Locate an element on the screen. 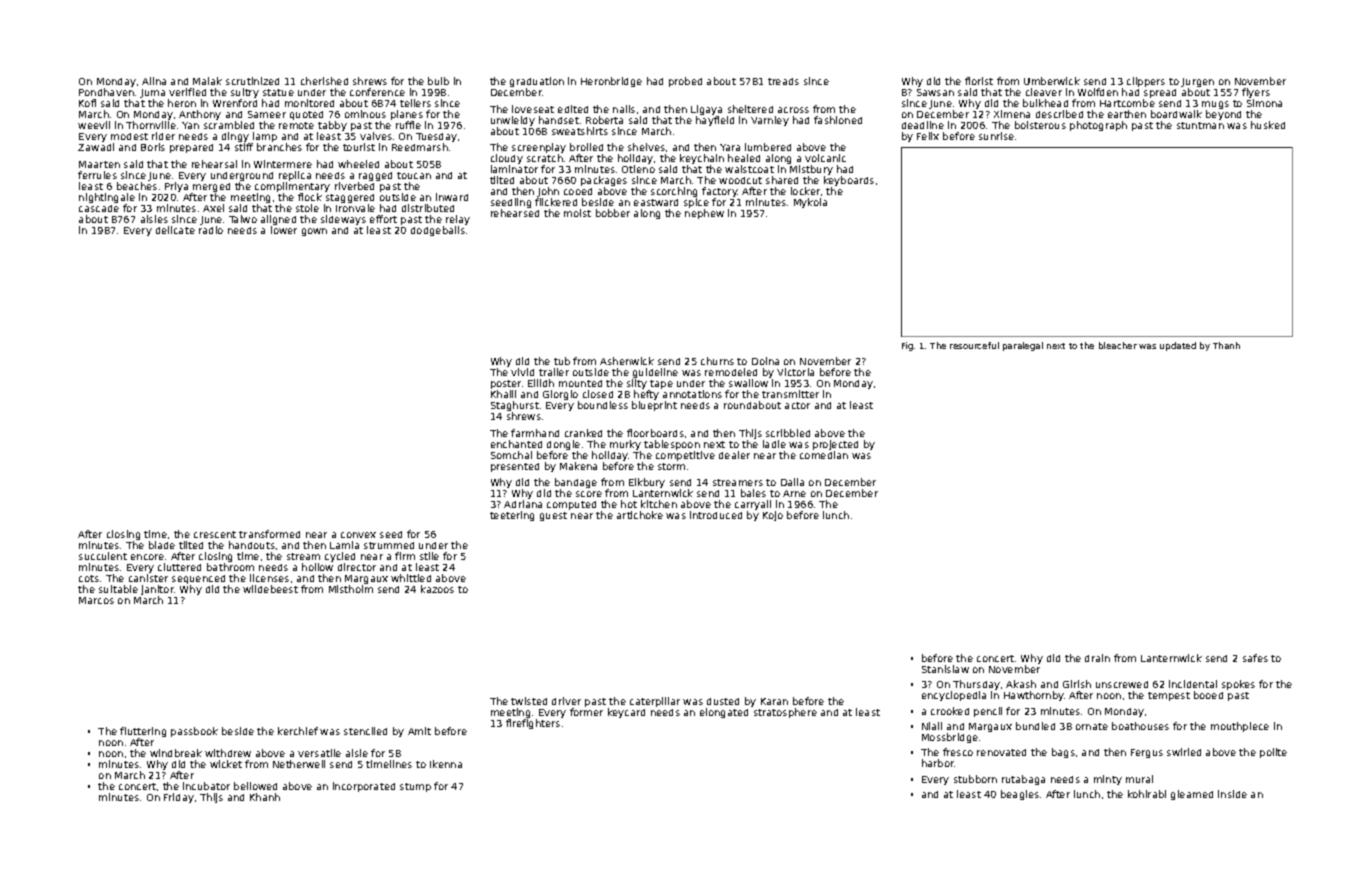 This screenshot has height=887, width=1372. fluttering is located at coordinates (143, 733).
